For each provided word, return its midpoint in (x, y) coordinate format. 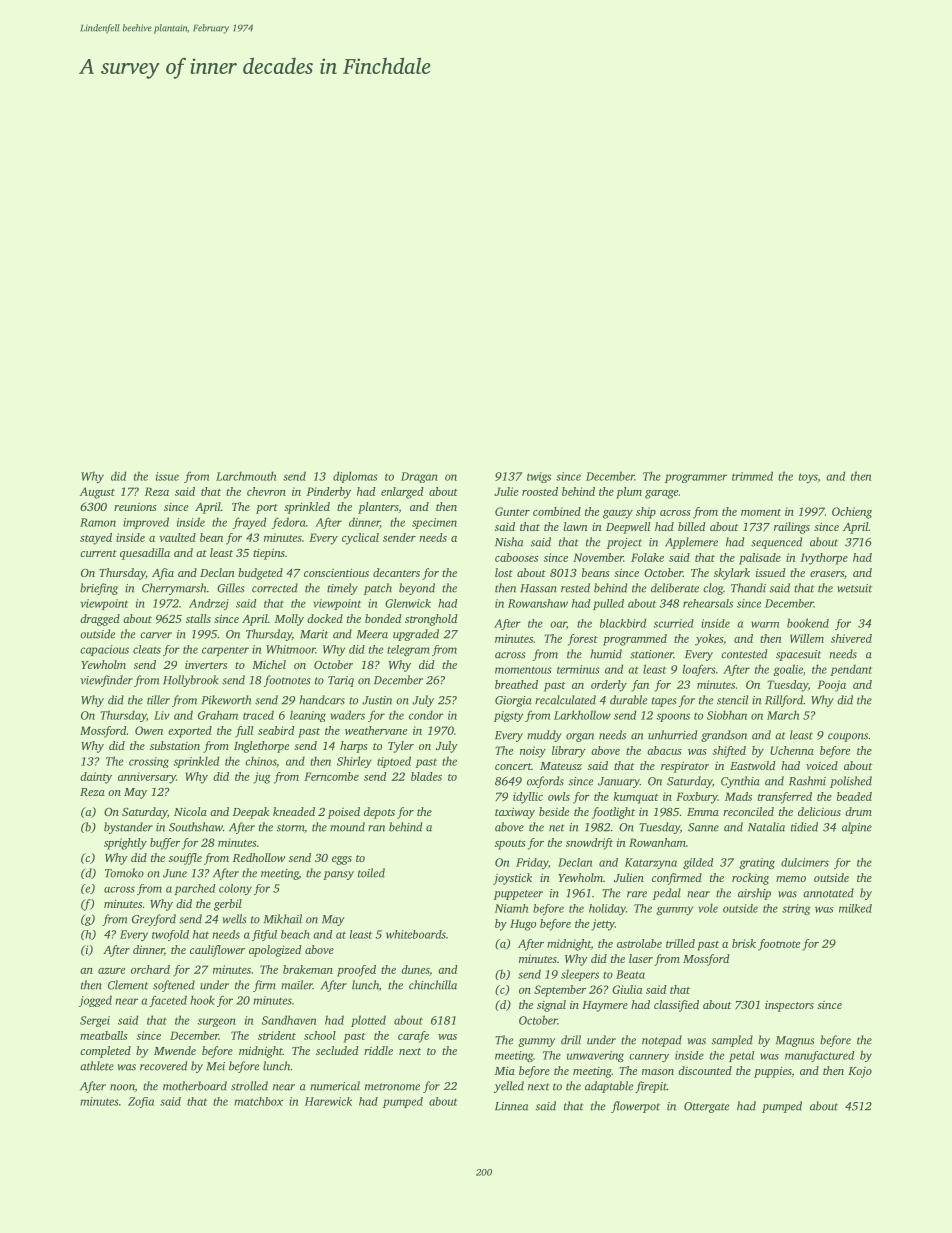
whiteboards (416, 934)
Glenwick (408, 603)
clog (713, 589)
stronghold (431, 620)
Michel (269, 664)
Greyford (154, 920)
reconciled (748, 811)
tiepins (269, 554)
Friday (532, 863)
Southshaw (196, 827)
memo (791, 879)
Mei (215, 1066)
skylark (732, 574)
